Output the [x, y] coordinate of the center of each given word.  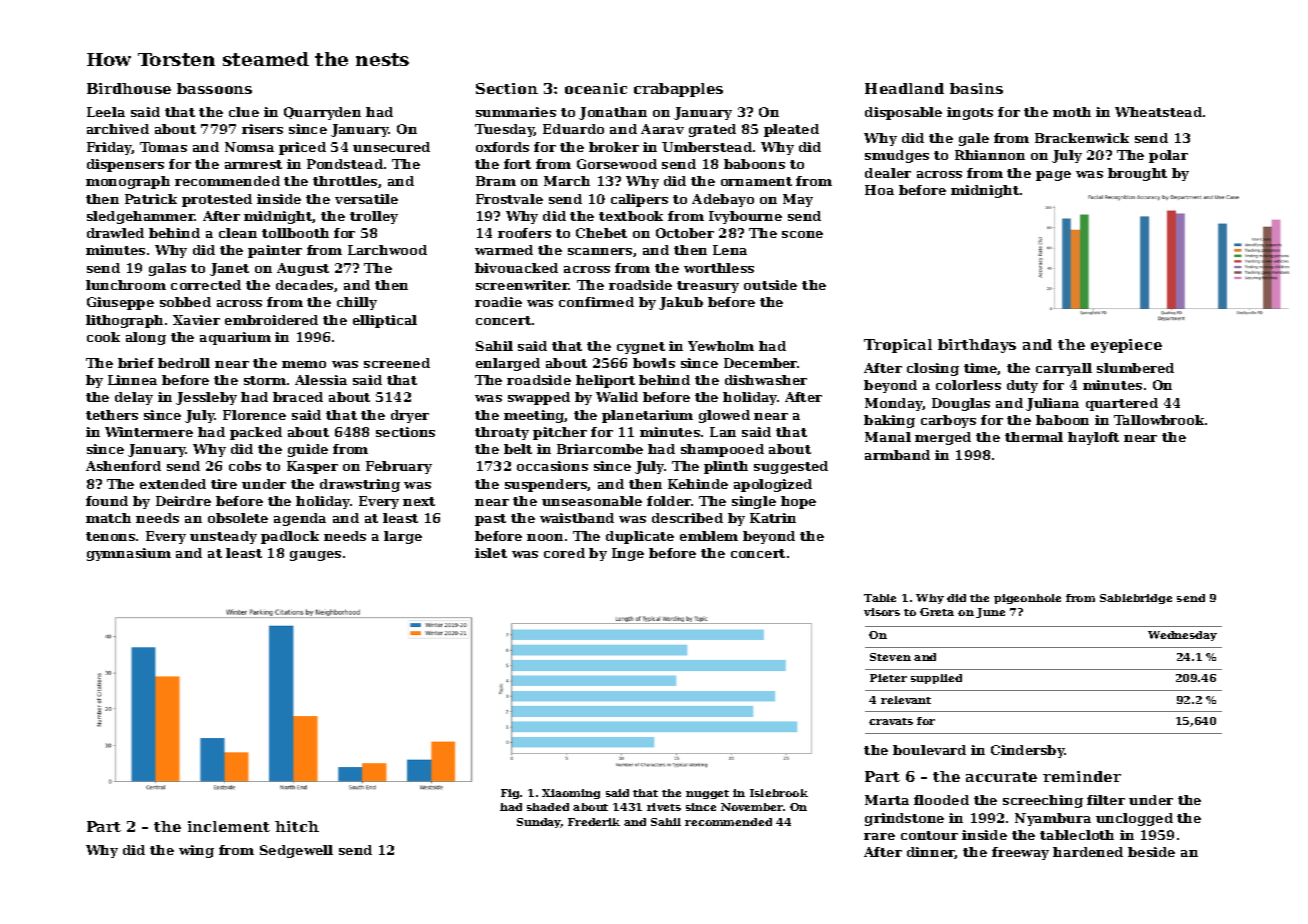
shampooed [722, 450]
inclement [229, 826]
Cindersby [1028, 751]
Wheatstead [1158, 112]
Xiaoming [571, 794]
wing [196, 851]
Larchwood [387, 250]
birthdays [977, 346]
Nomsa [249, 147]
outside [770, 285]
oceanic [596, 88]
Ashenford [123, 466]
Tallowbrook [1159, 420]
